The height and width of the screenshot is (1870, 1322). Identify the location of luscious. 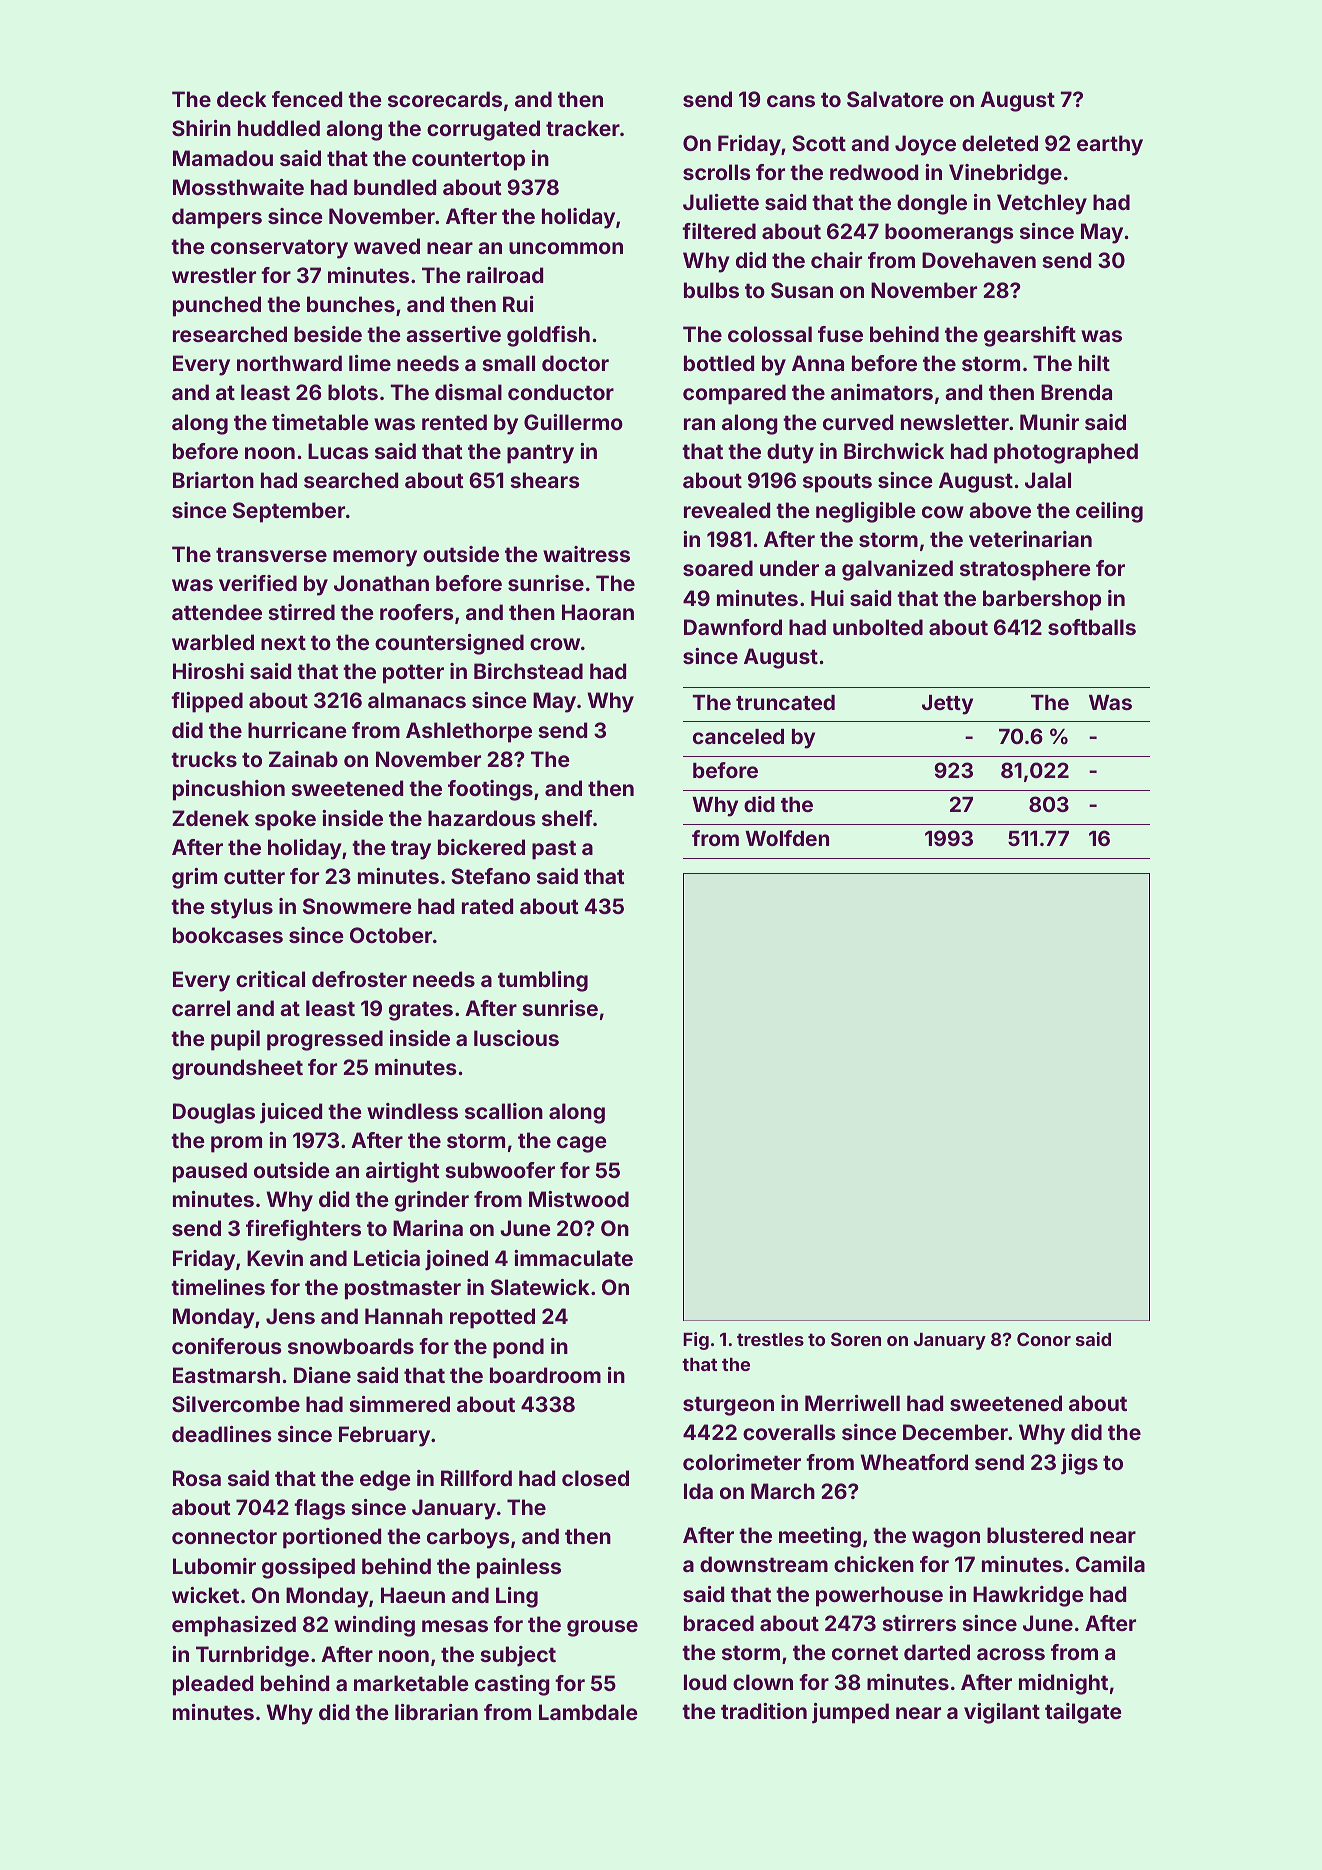
(516, 1038).
